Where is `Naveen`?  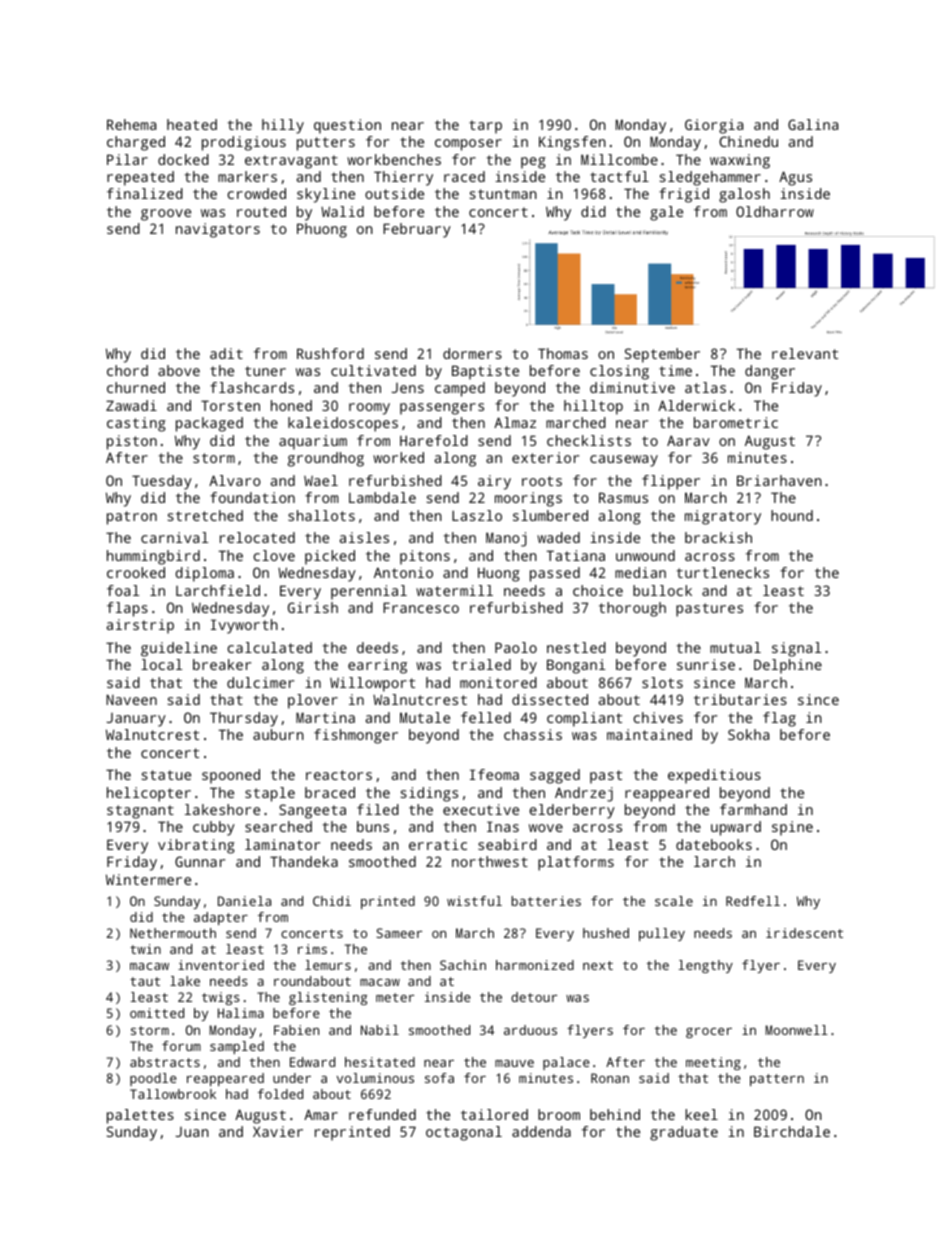
Naveen is located at coordinates (131, 699).
